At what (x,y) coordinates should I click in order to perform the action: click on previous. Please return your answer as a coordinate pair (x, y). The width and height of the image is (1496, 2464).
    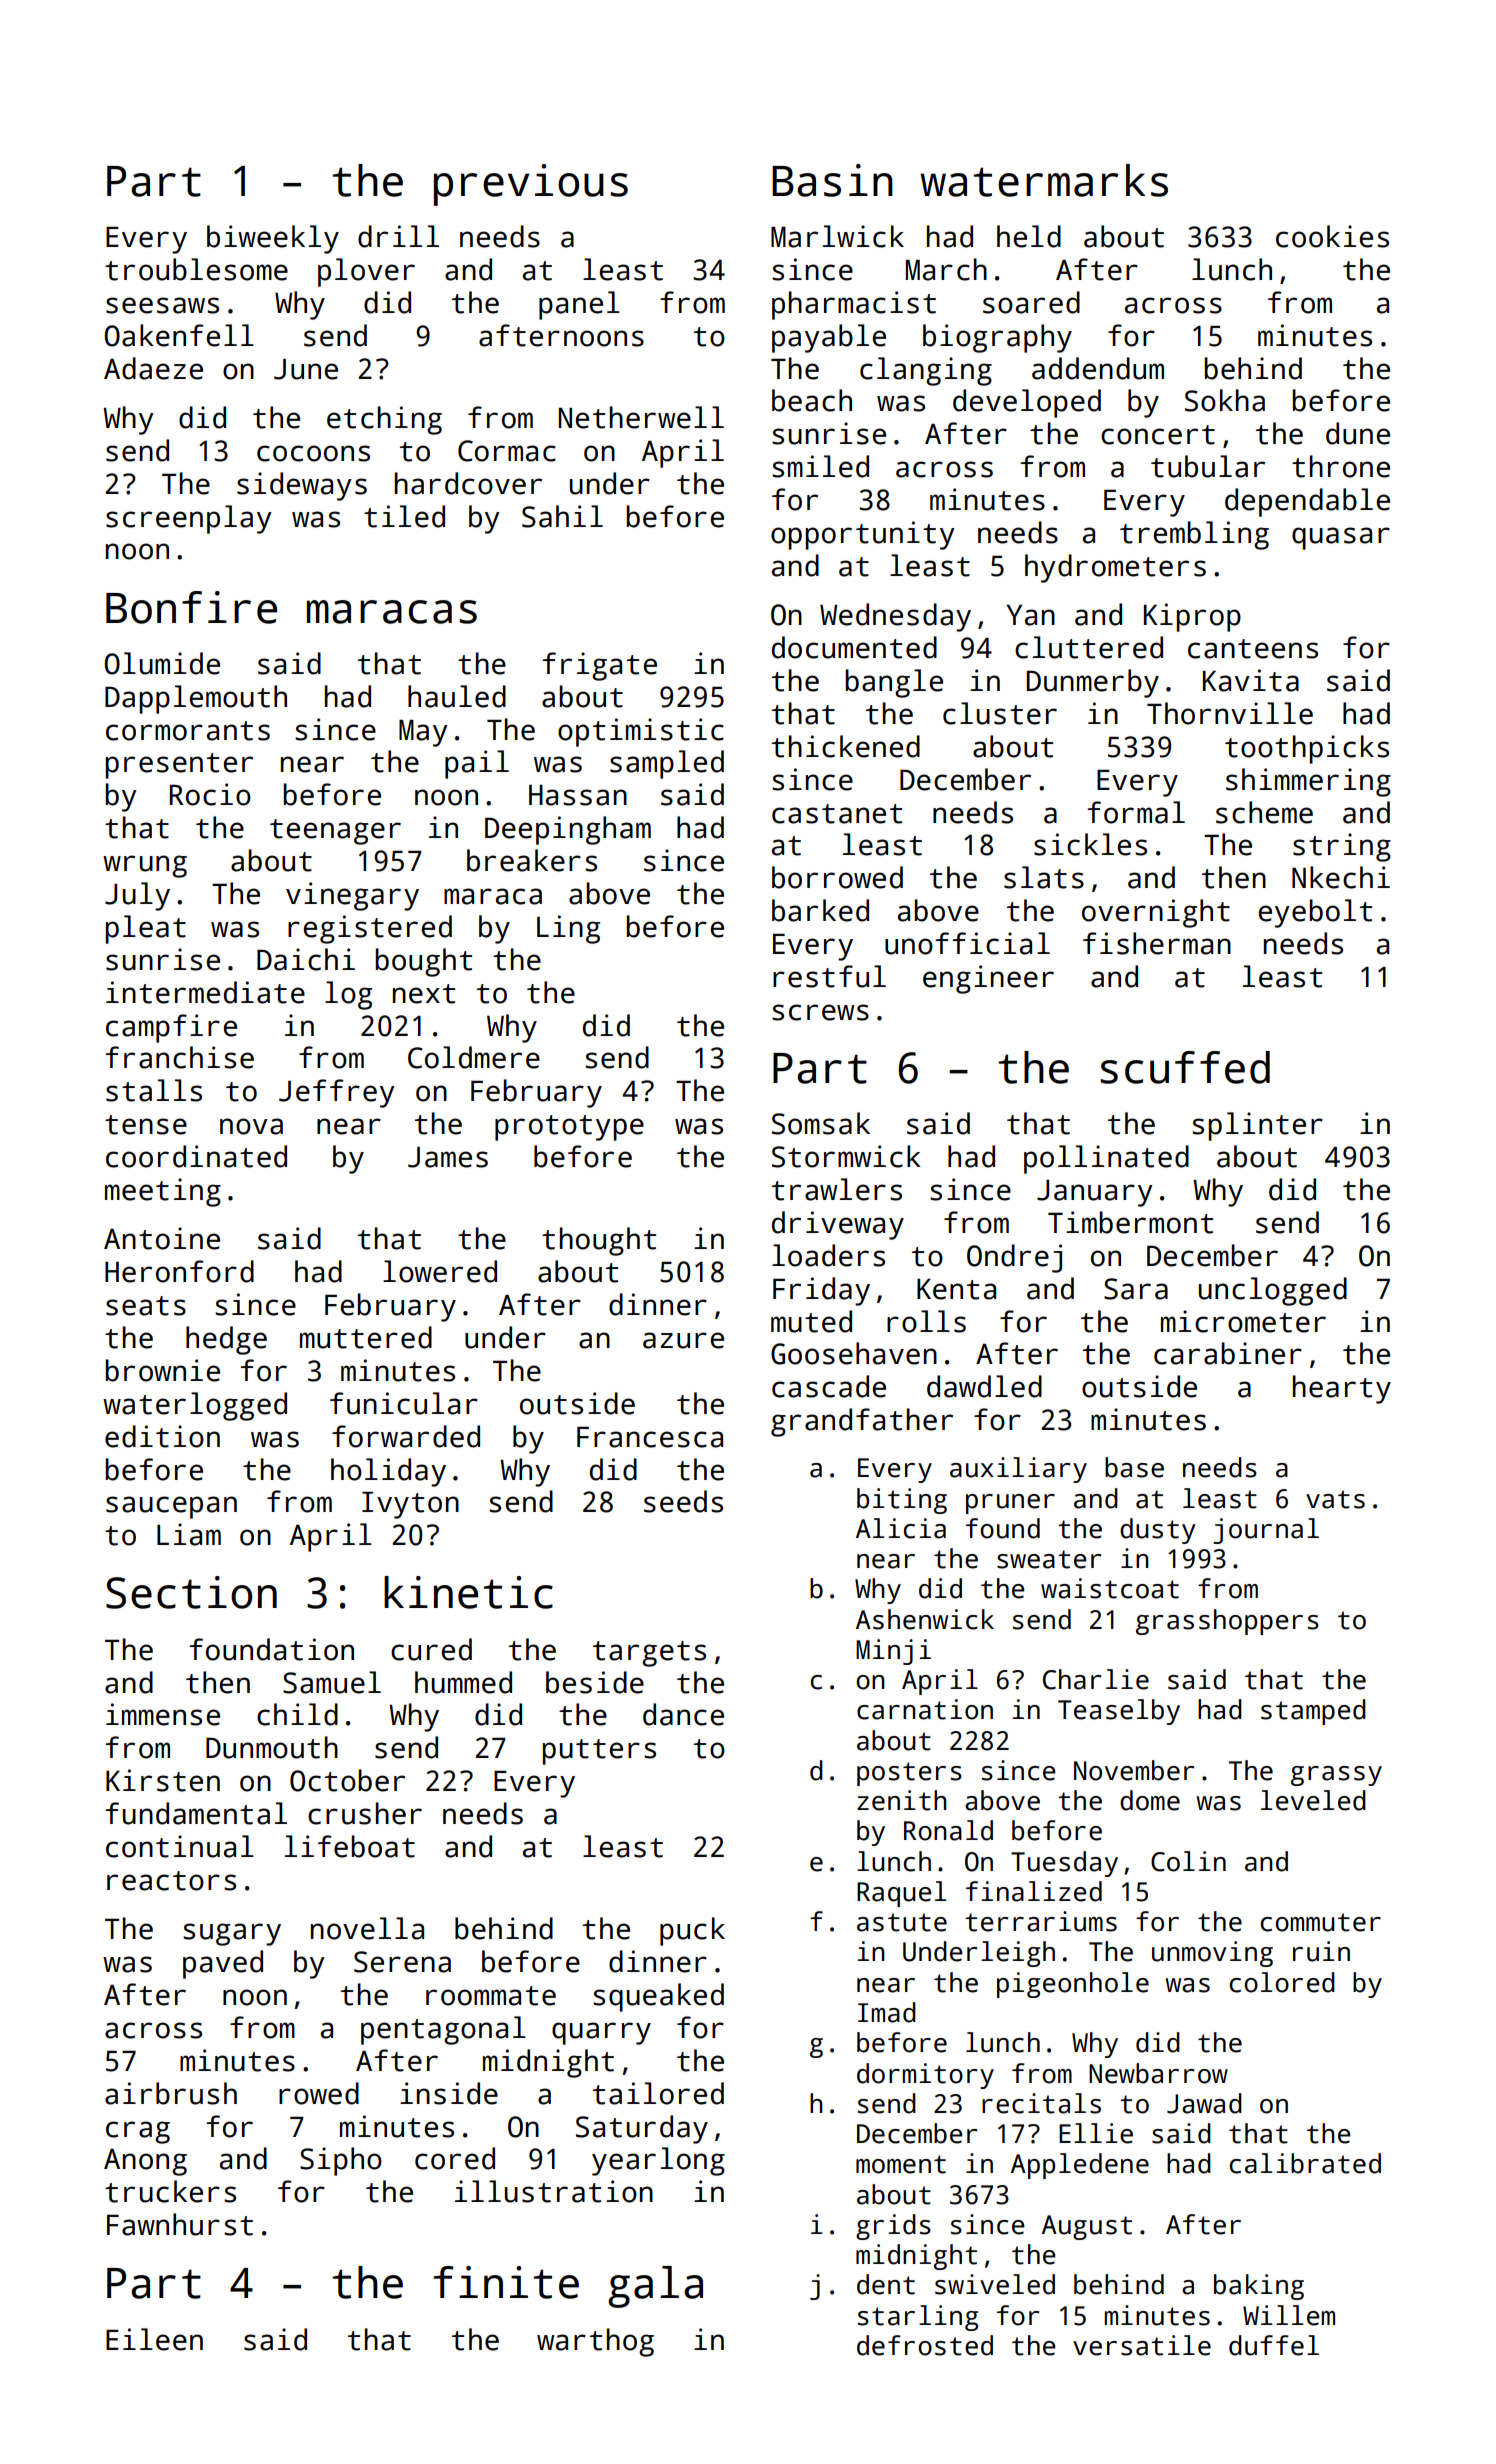
    Looking at the image, I should click on (531, 185).
